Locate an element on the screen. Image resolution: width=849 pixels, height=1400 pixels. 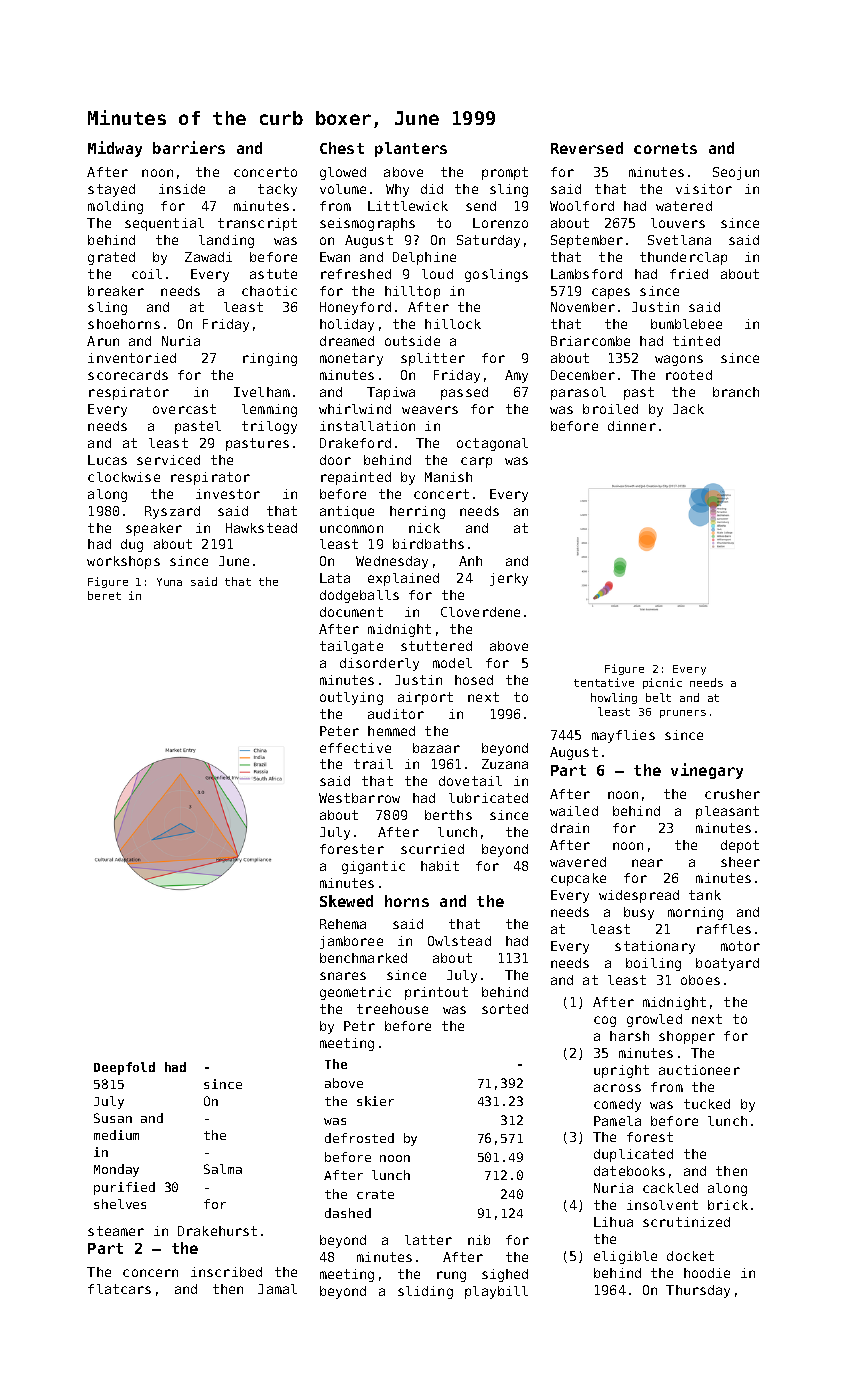
crusher is located at coordinates (732, 794).
